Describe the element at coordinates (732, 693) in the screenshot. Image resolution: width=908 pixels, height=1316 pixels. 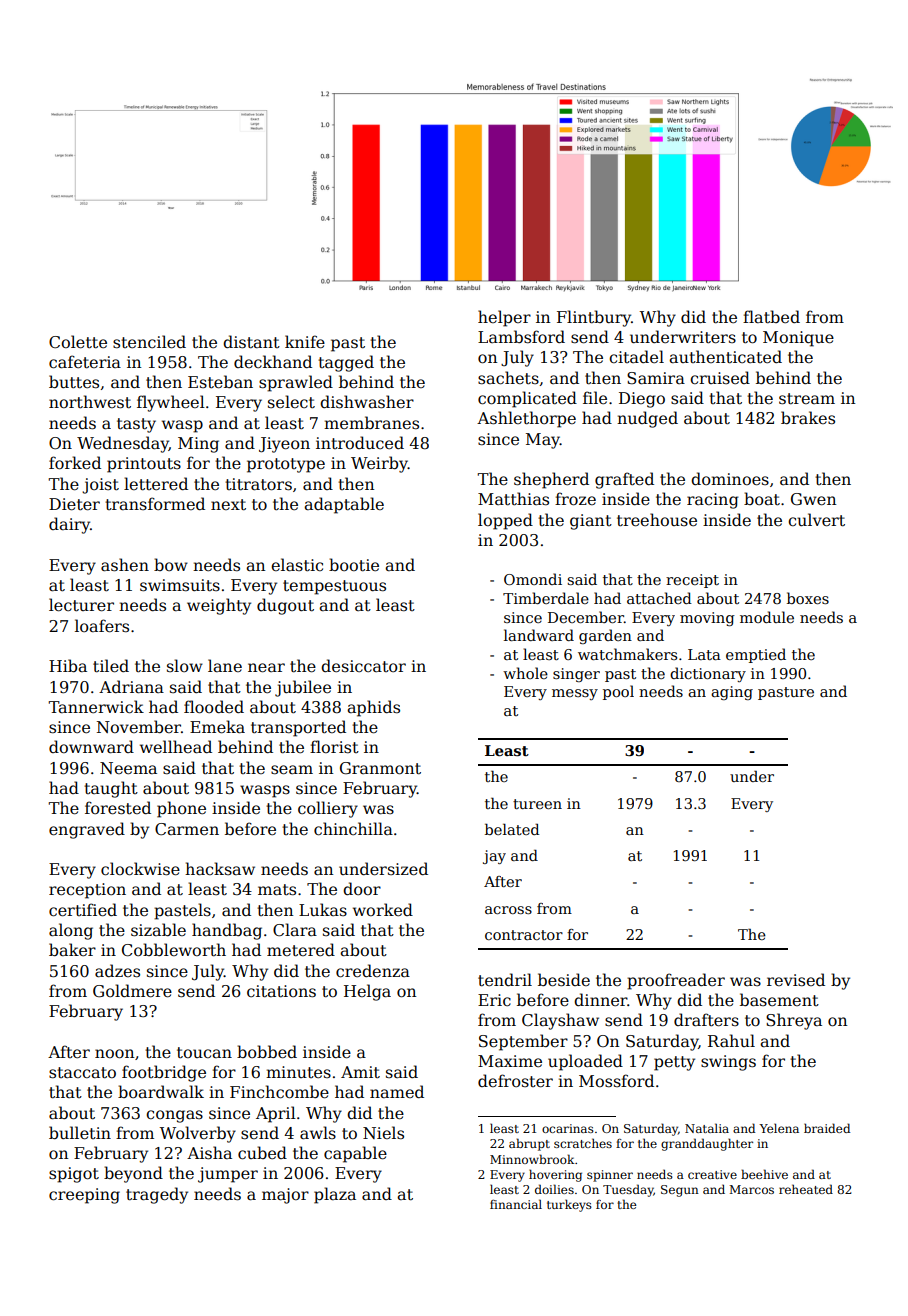
I see `aging` at that location.
